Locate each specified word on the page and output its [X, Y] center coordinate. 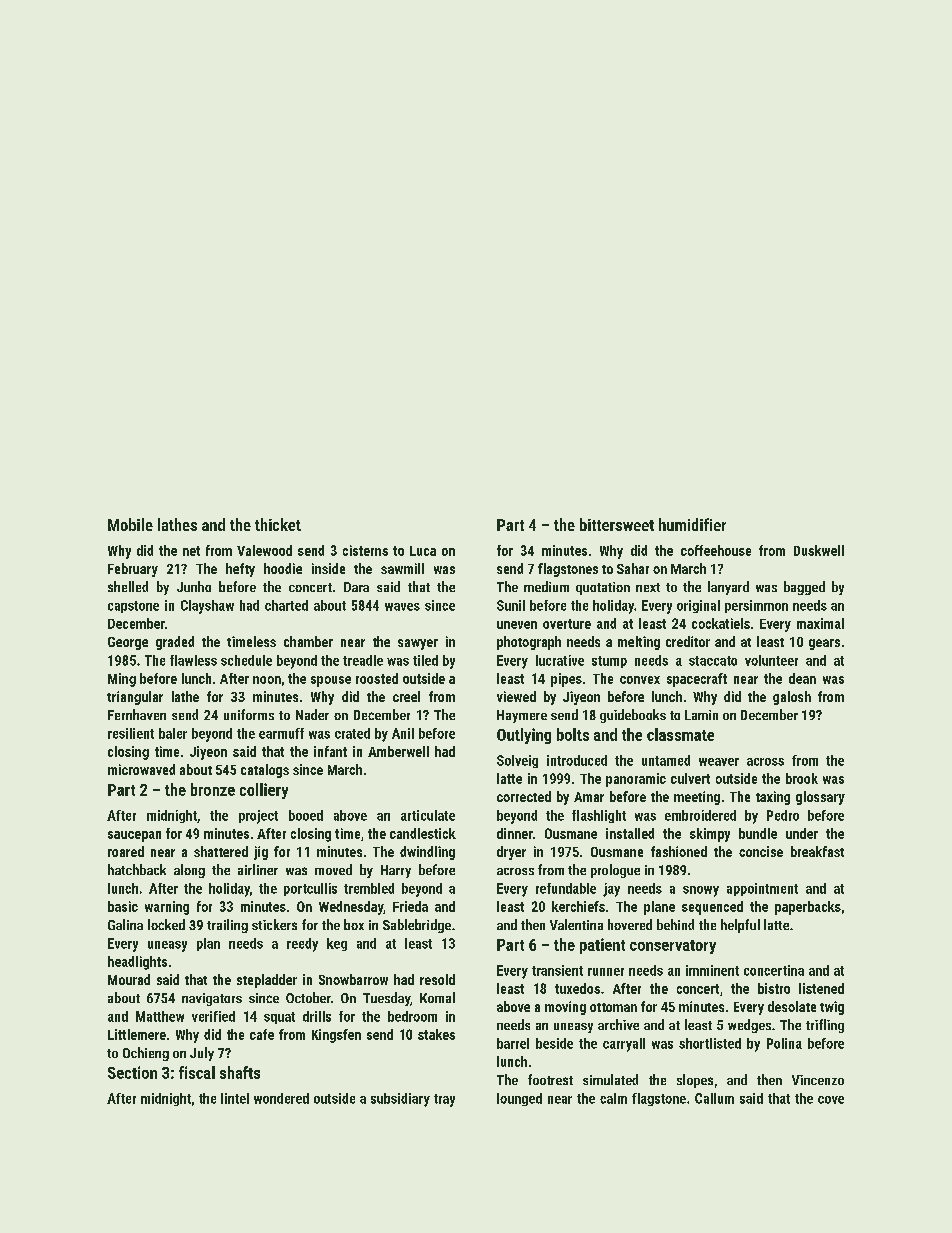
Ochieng [146, 1054]
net [191, 551]
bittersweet [617, 524]
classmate [680, 734]
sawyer [418, 644]
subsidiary [400, 1100]
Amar [589, 797]
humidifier [692, 524]
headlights [137, 963]
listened [821, 988]
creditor [688, 641]
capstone [133, 607]
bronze [213, 789]
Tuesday [386, 999]
